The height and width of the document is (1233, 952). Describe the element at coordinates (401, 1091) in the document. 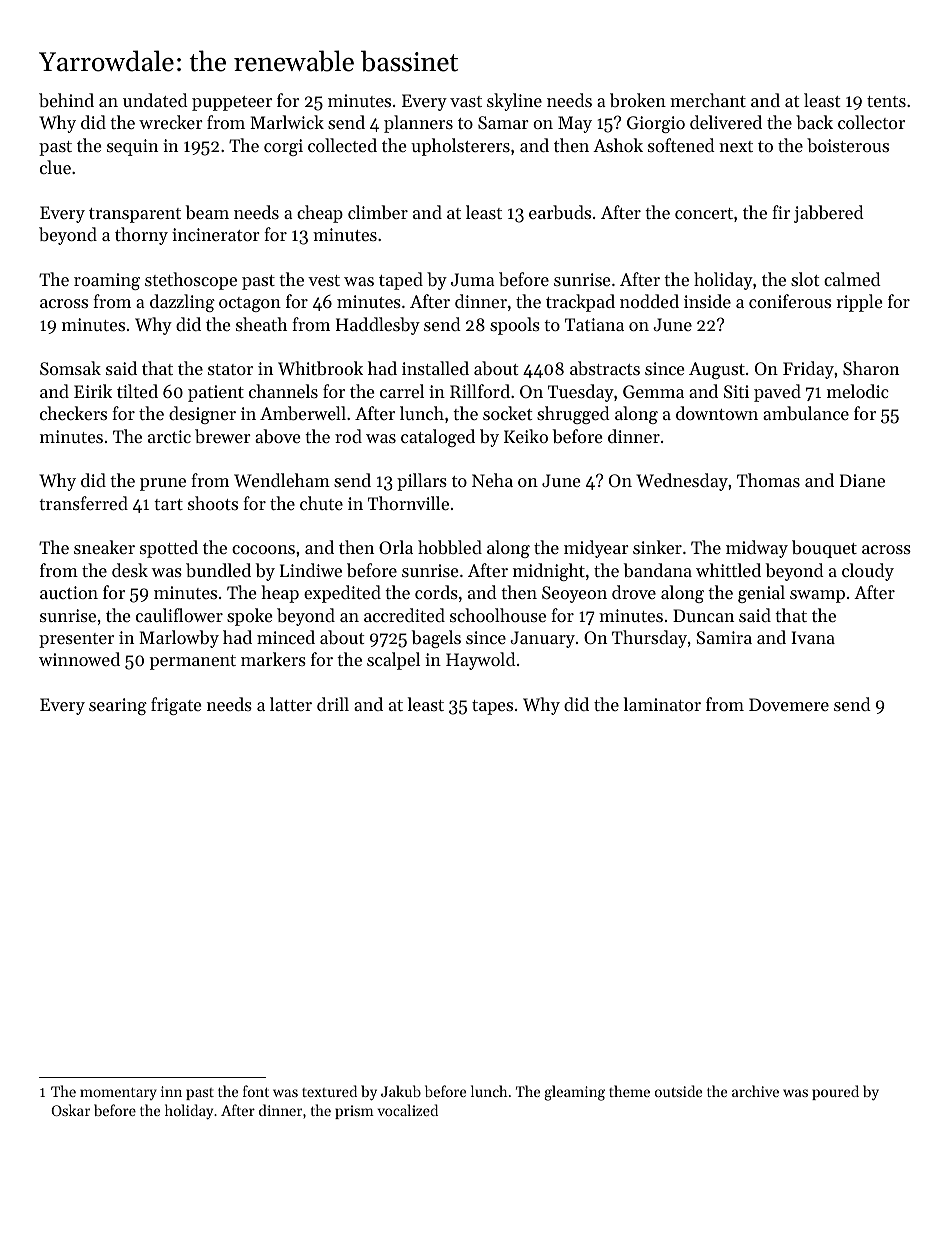

I see `Jakub` at that location.
